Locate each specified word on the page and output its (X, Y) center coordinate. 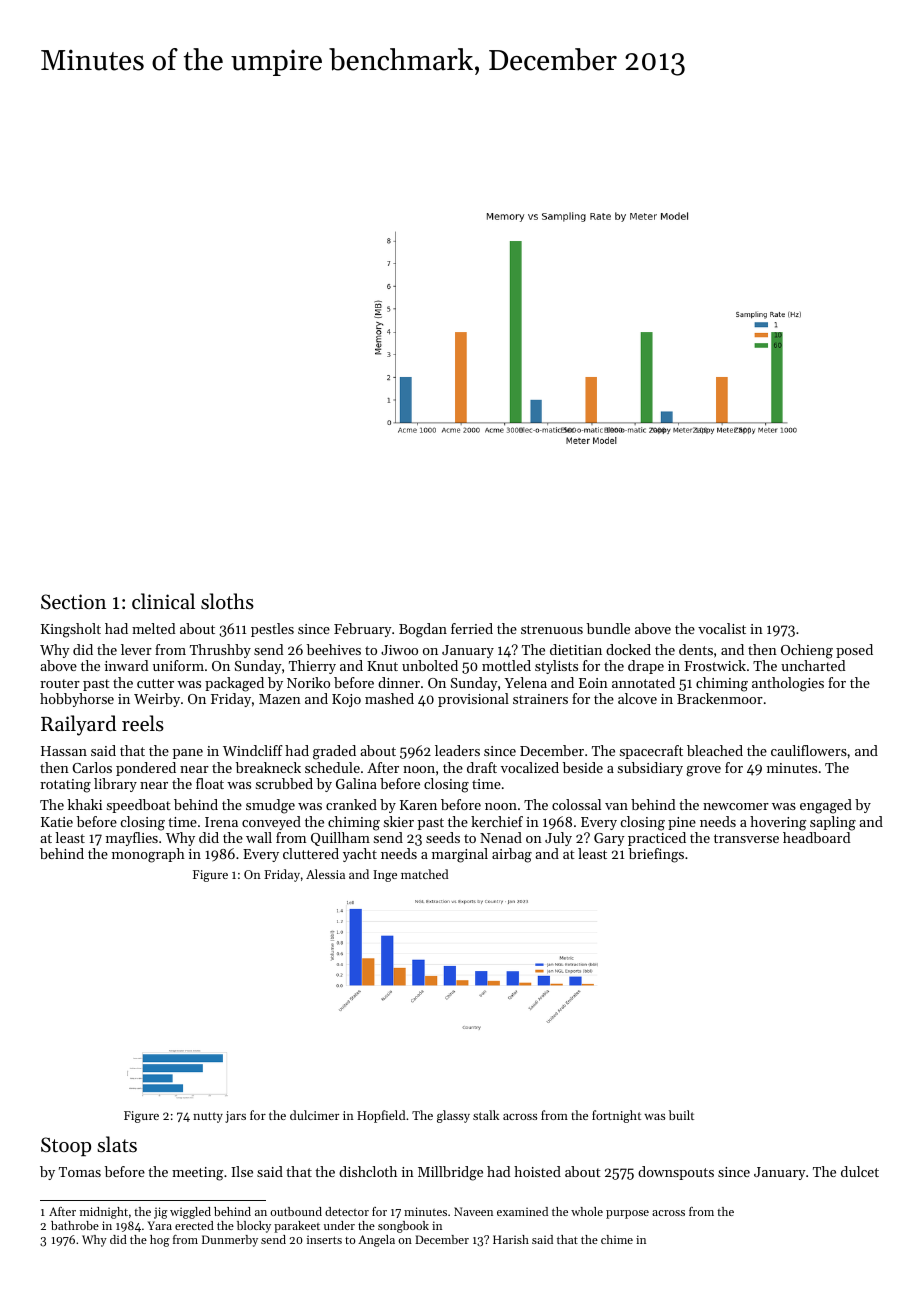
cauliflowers (809, 750)
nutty (208, 1117)
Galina (356, 783)
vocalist (722, 628)
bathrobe (75, 1225)
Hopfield (381, 1116)
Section (73, 602)
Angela (376, 1241)
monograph (148, 855)
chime (617, 1239)
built (681, 1115)
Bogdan (423, 630)
